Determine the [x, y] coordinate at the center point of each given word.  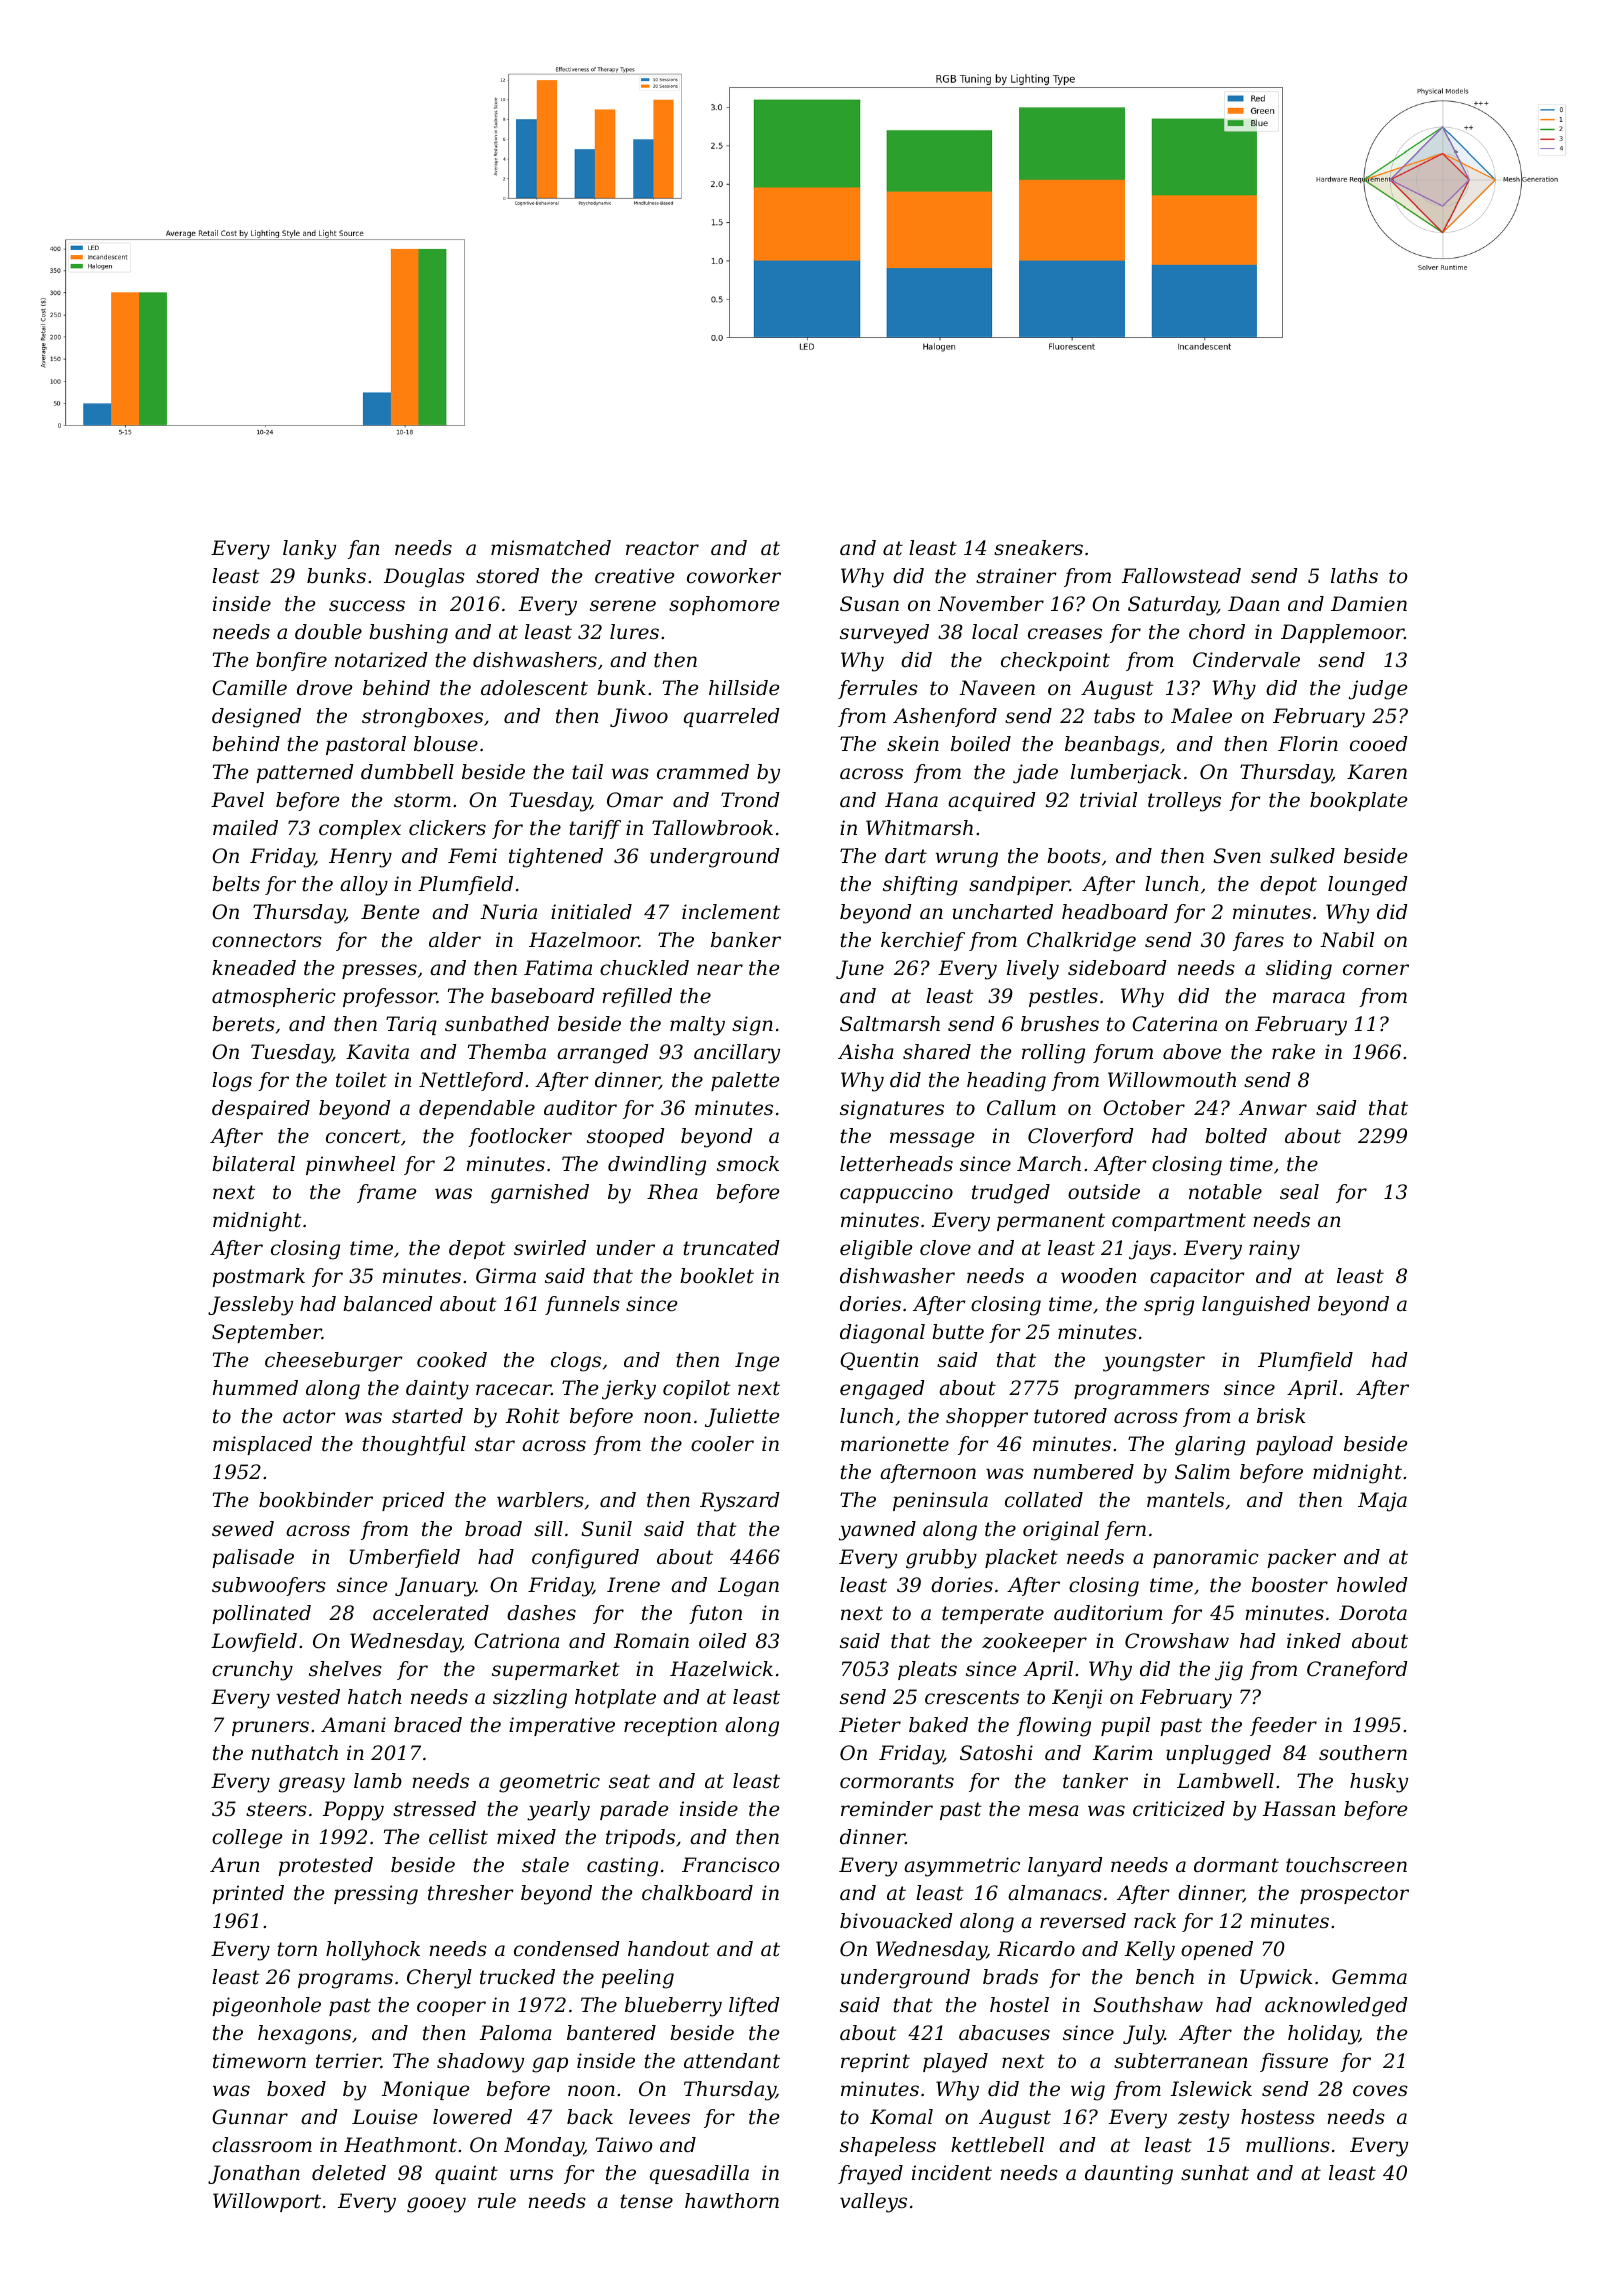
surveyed [884, 634]
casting [622, 1867]
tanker [1095, 1781]
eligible [876, 1250]
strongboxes [422, 718]
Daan [1253, 604]
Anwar [1273, 1108]
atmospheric [274, 997]
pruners [270, 1728]
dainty [437, 1390]
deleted [349, 2173]
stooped [625, 1137]
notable [1225, 1192]
